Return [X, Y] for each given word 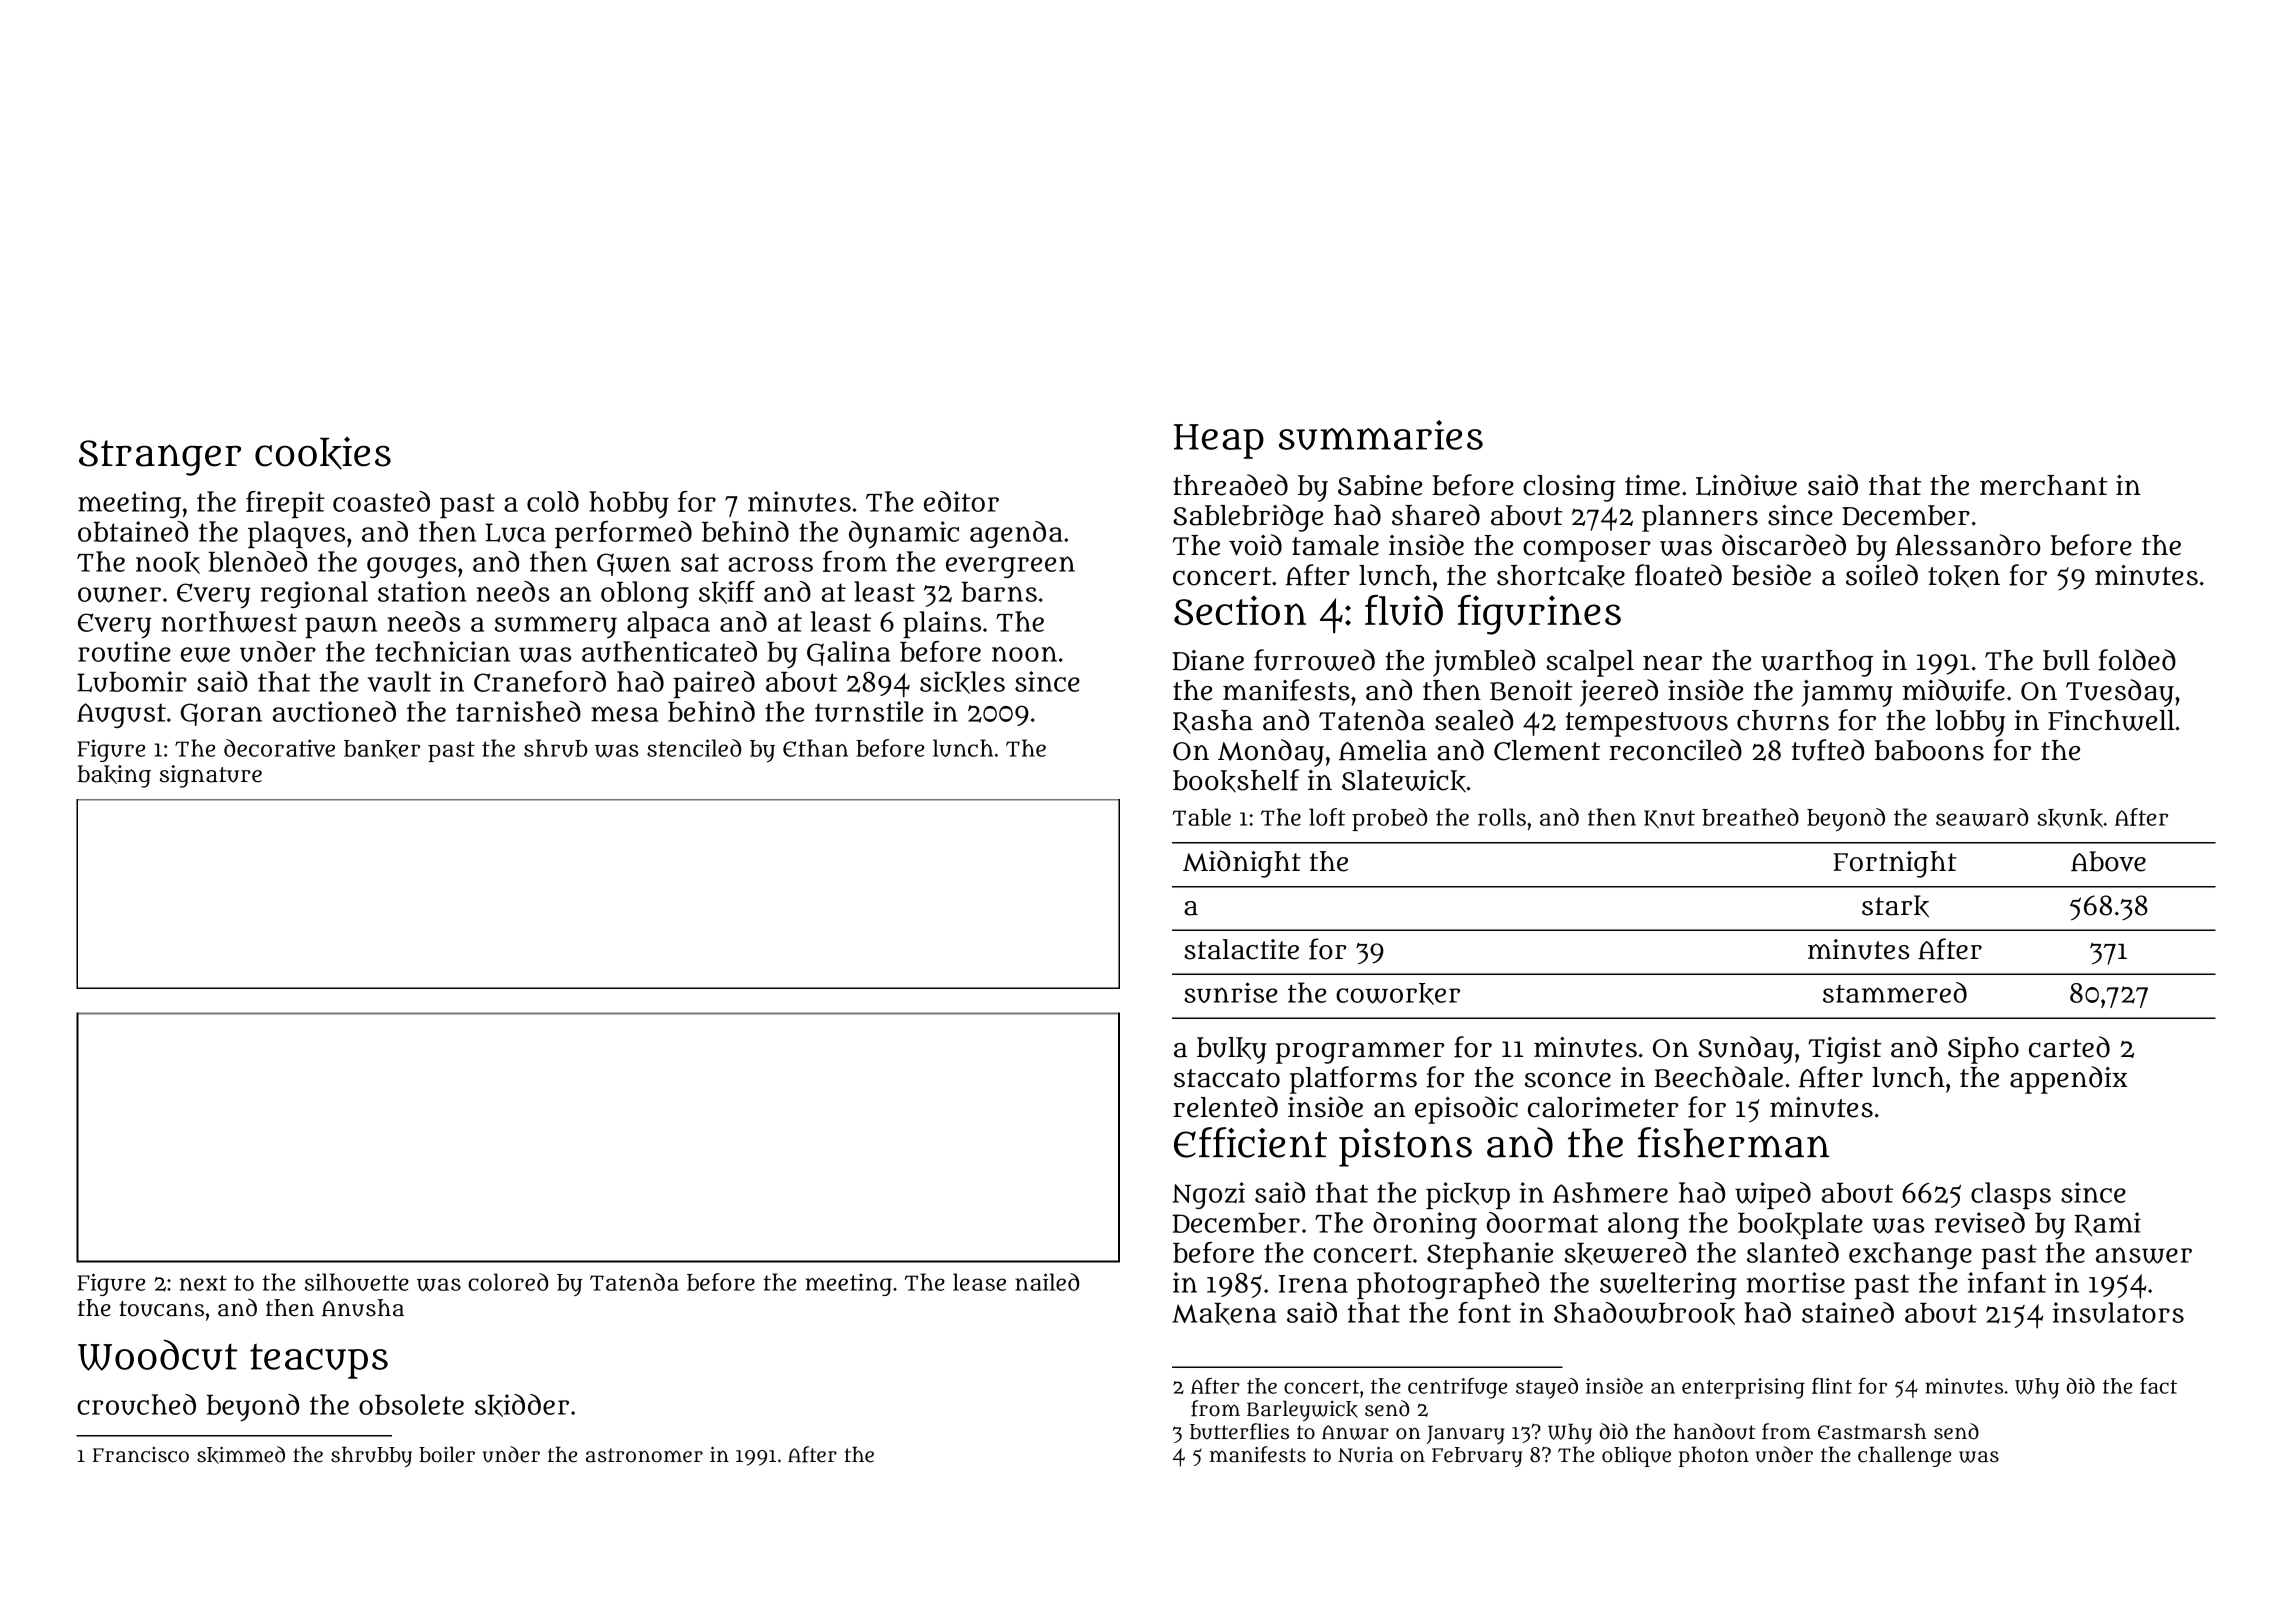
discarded [1784, 545]
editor [961, 501]
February [1477, 1457]
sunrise [1230, 992]
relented [1225, 1107]
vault [399, 681]
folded [2137, 660]
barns [999, 592]
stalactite [1241, 949]
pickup [1468, 1195]
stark [1895, 906]
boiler [447, 1454]
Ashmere [1610, 1192]
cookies [323, 453]
